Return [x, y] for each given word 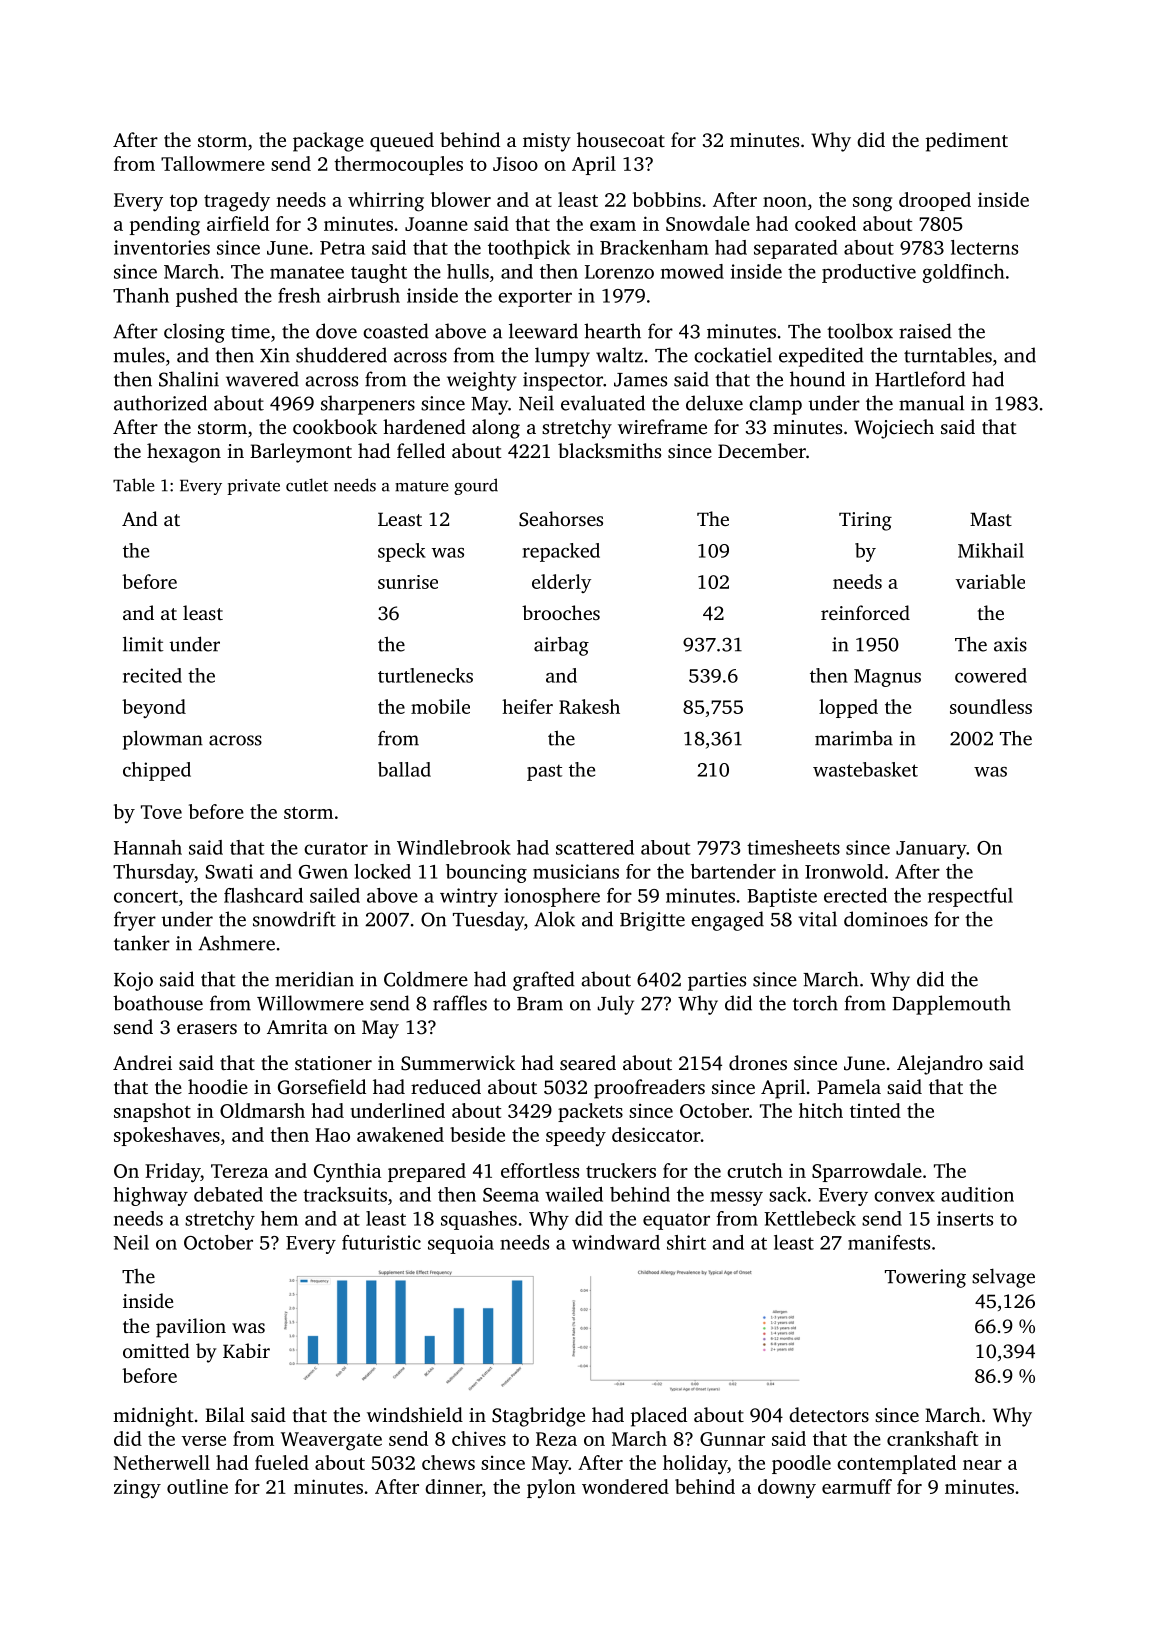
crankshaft [932, 1438]
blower [461, 199]
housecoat [621, 139]
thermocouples [398, 165]
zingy [137, 1489]
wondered [625, 1486]
